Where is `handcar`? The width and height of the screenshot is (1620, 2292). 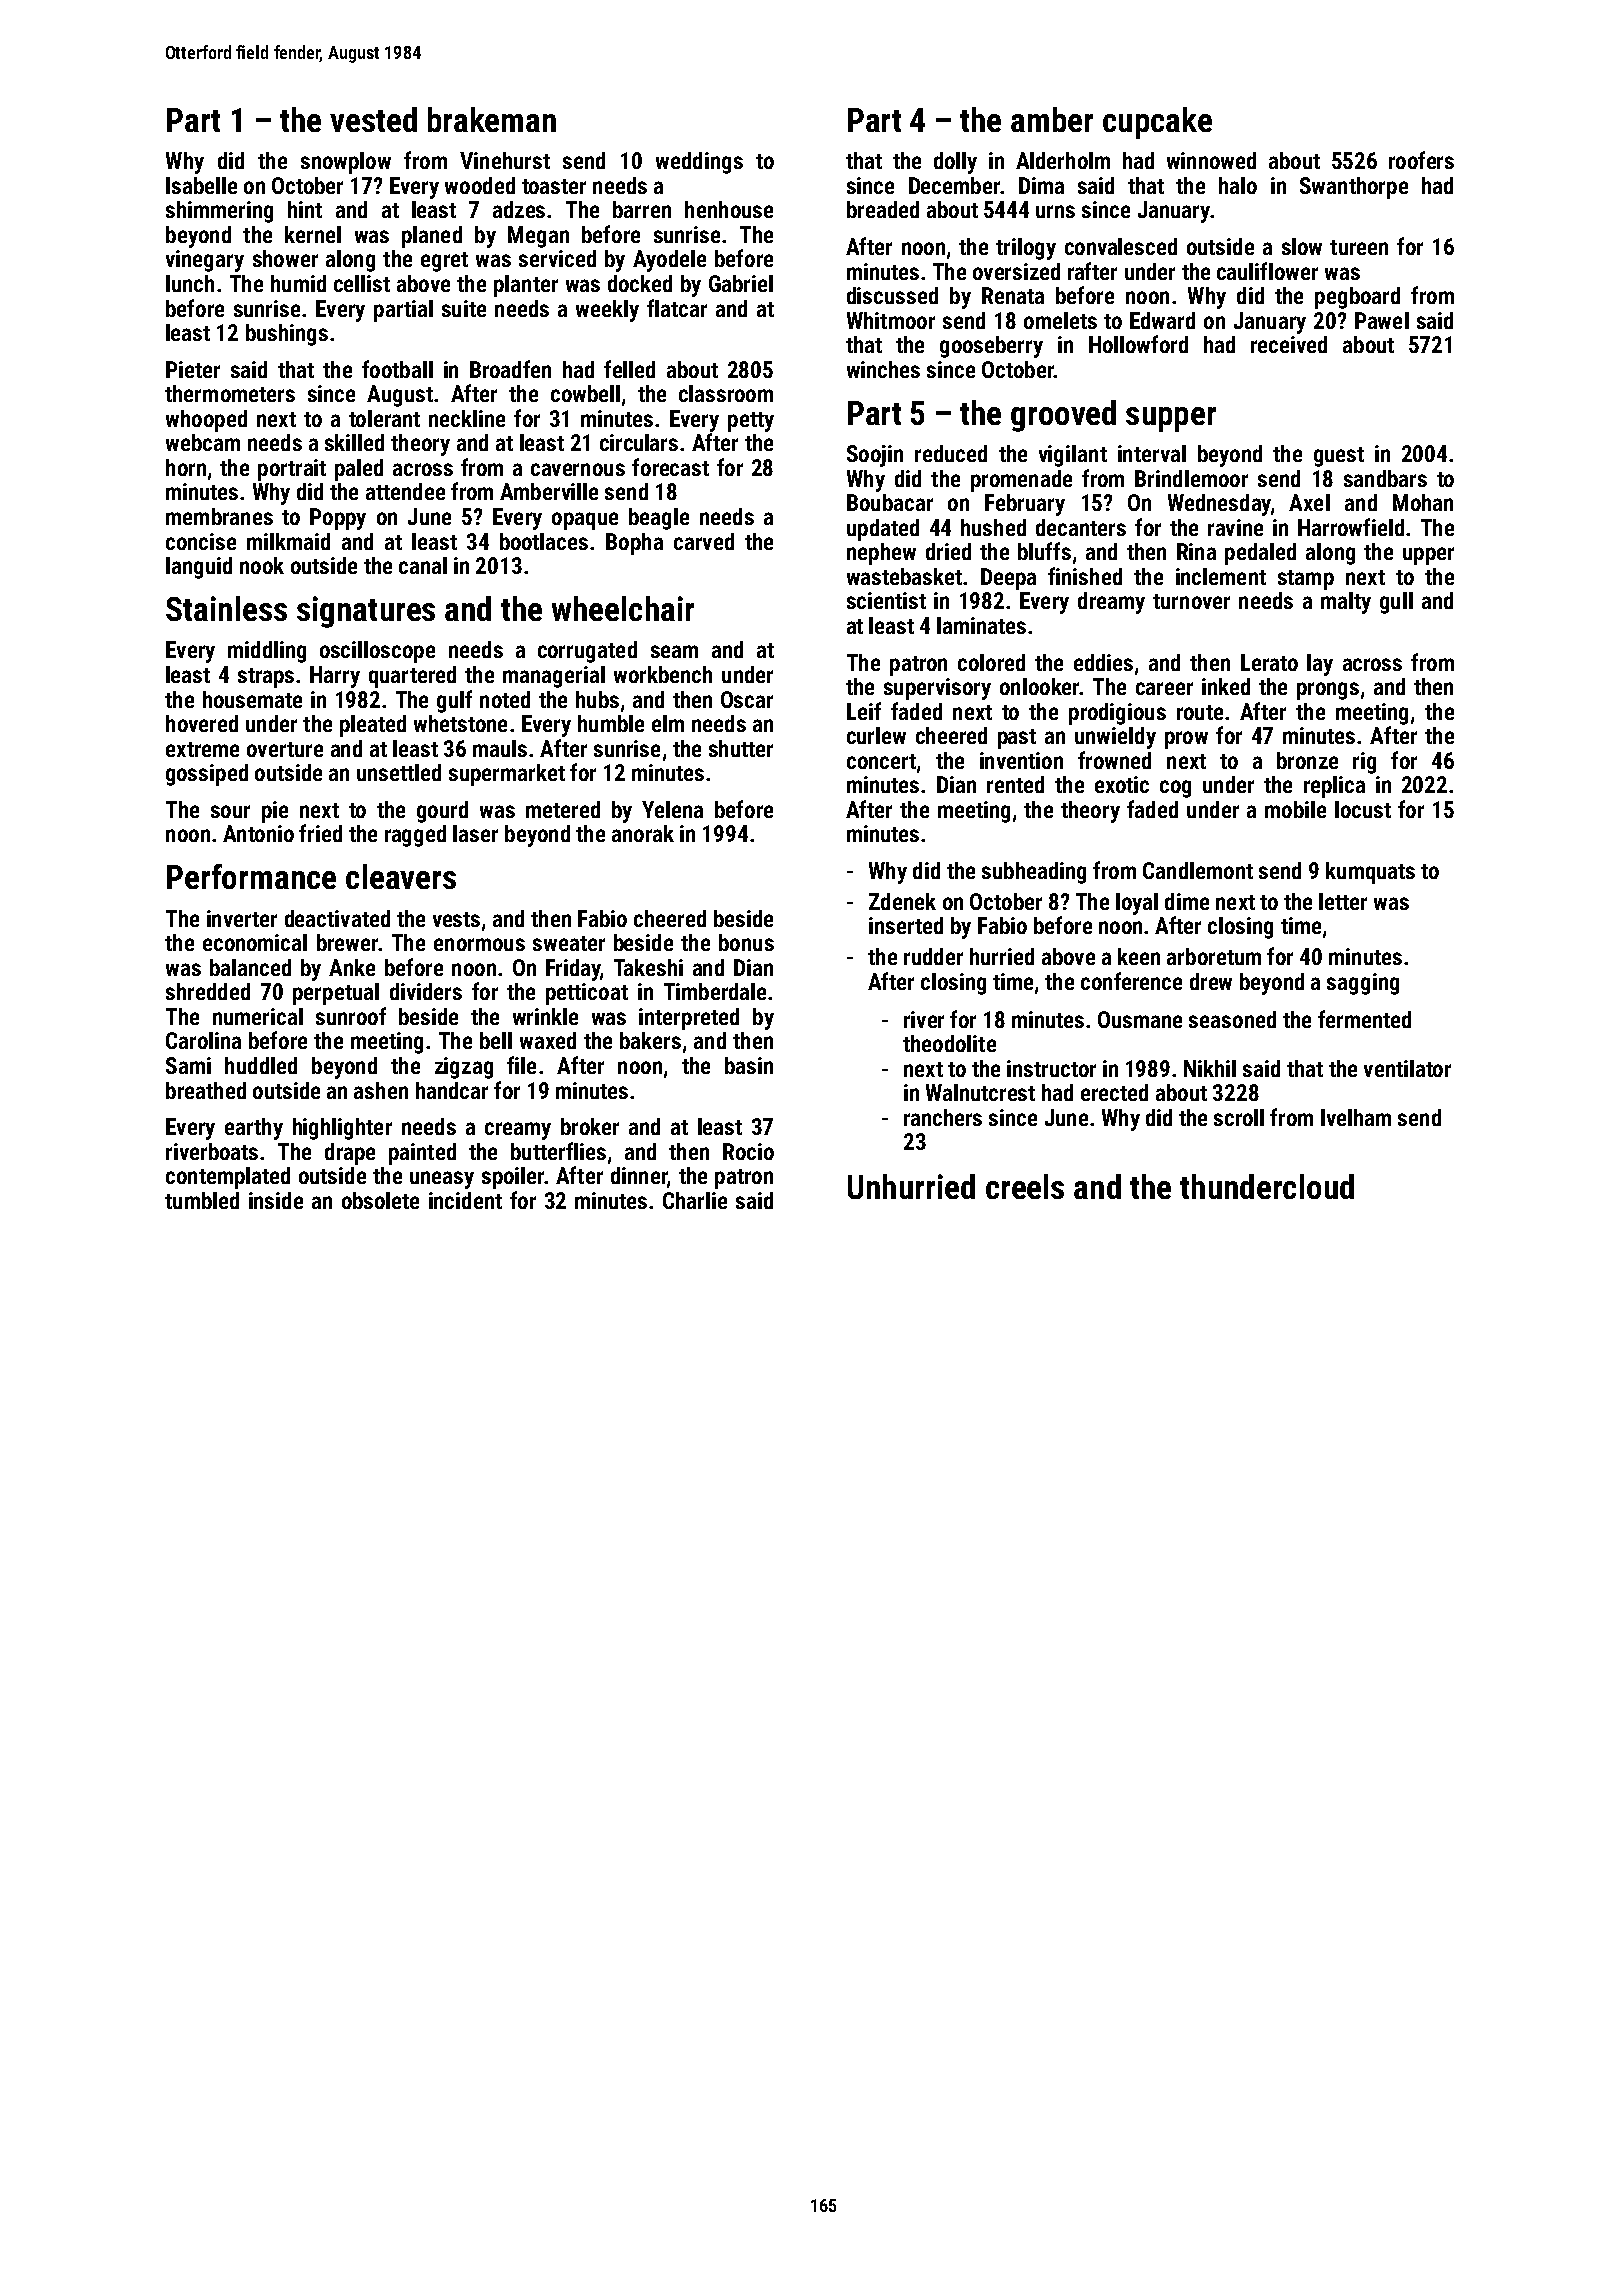 handcar is located at coordinates (452, 1090).
